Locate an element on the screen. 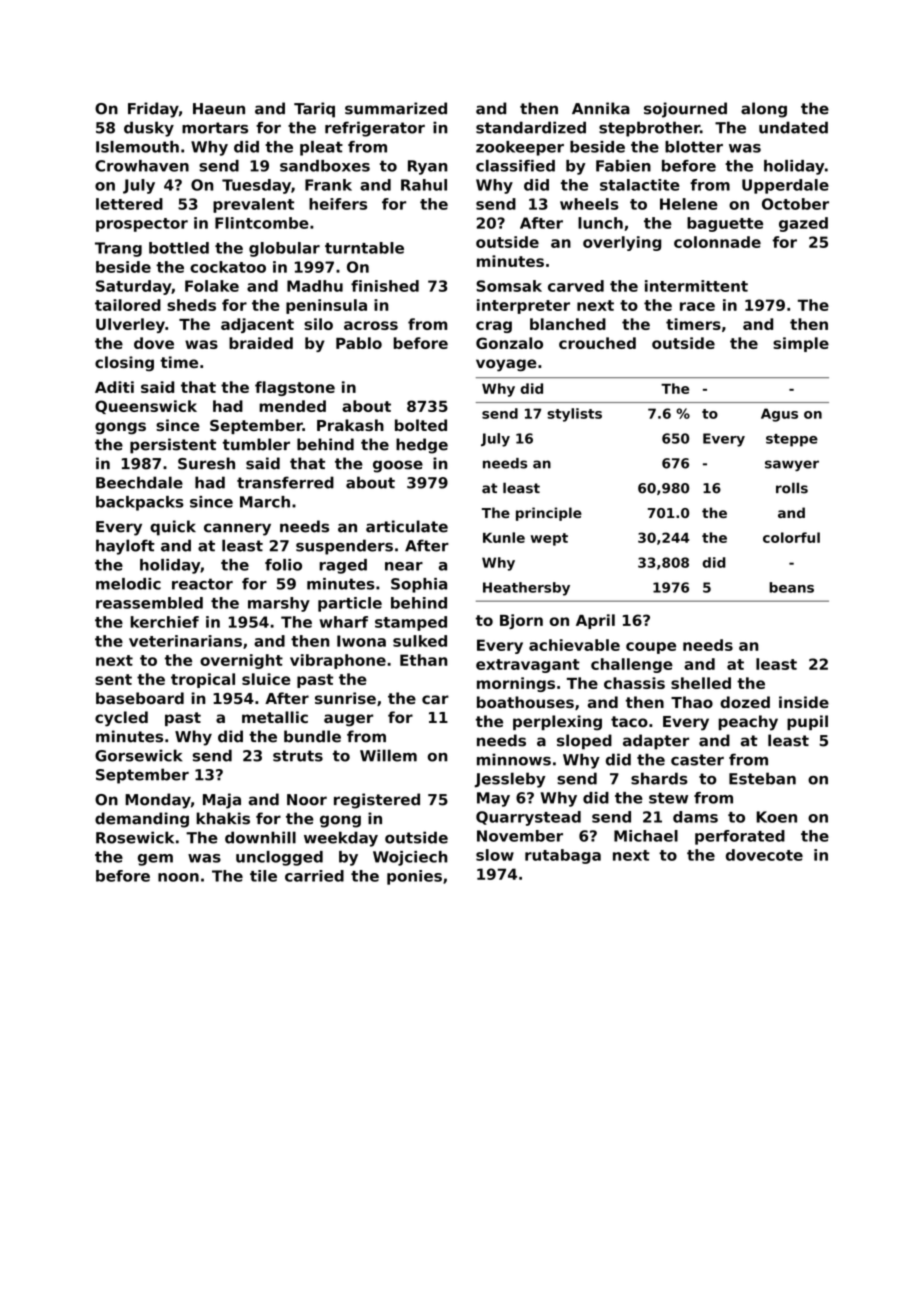 This screenshot has height=1308, width=924. mended is located at coordinates (292, 406).
